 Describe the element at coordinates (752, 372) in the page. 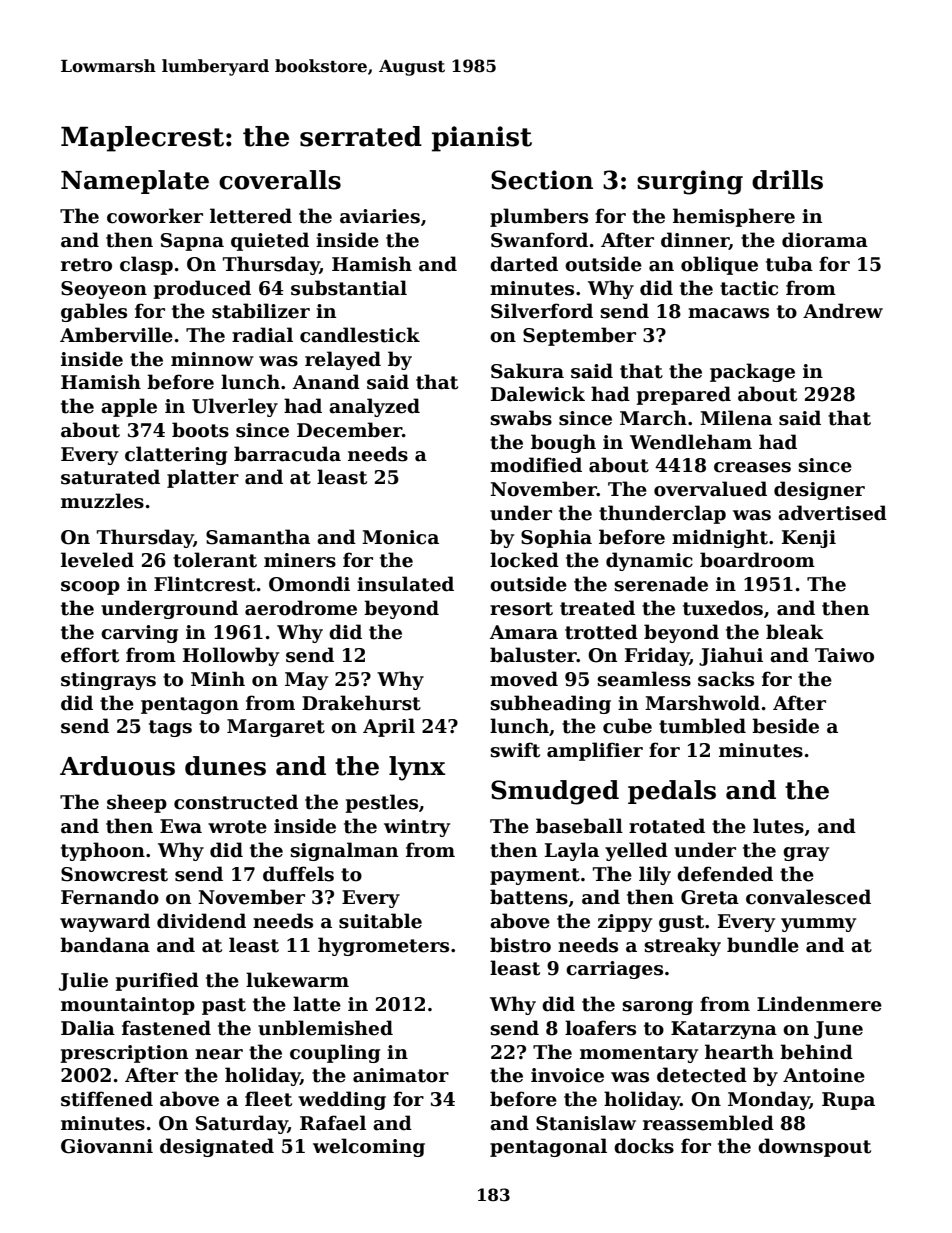

I see `package` at that location.
